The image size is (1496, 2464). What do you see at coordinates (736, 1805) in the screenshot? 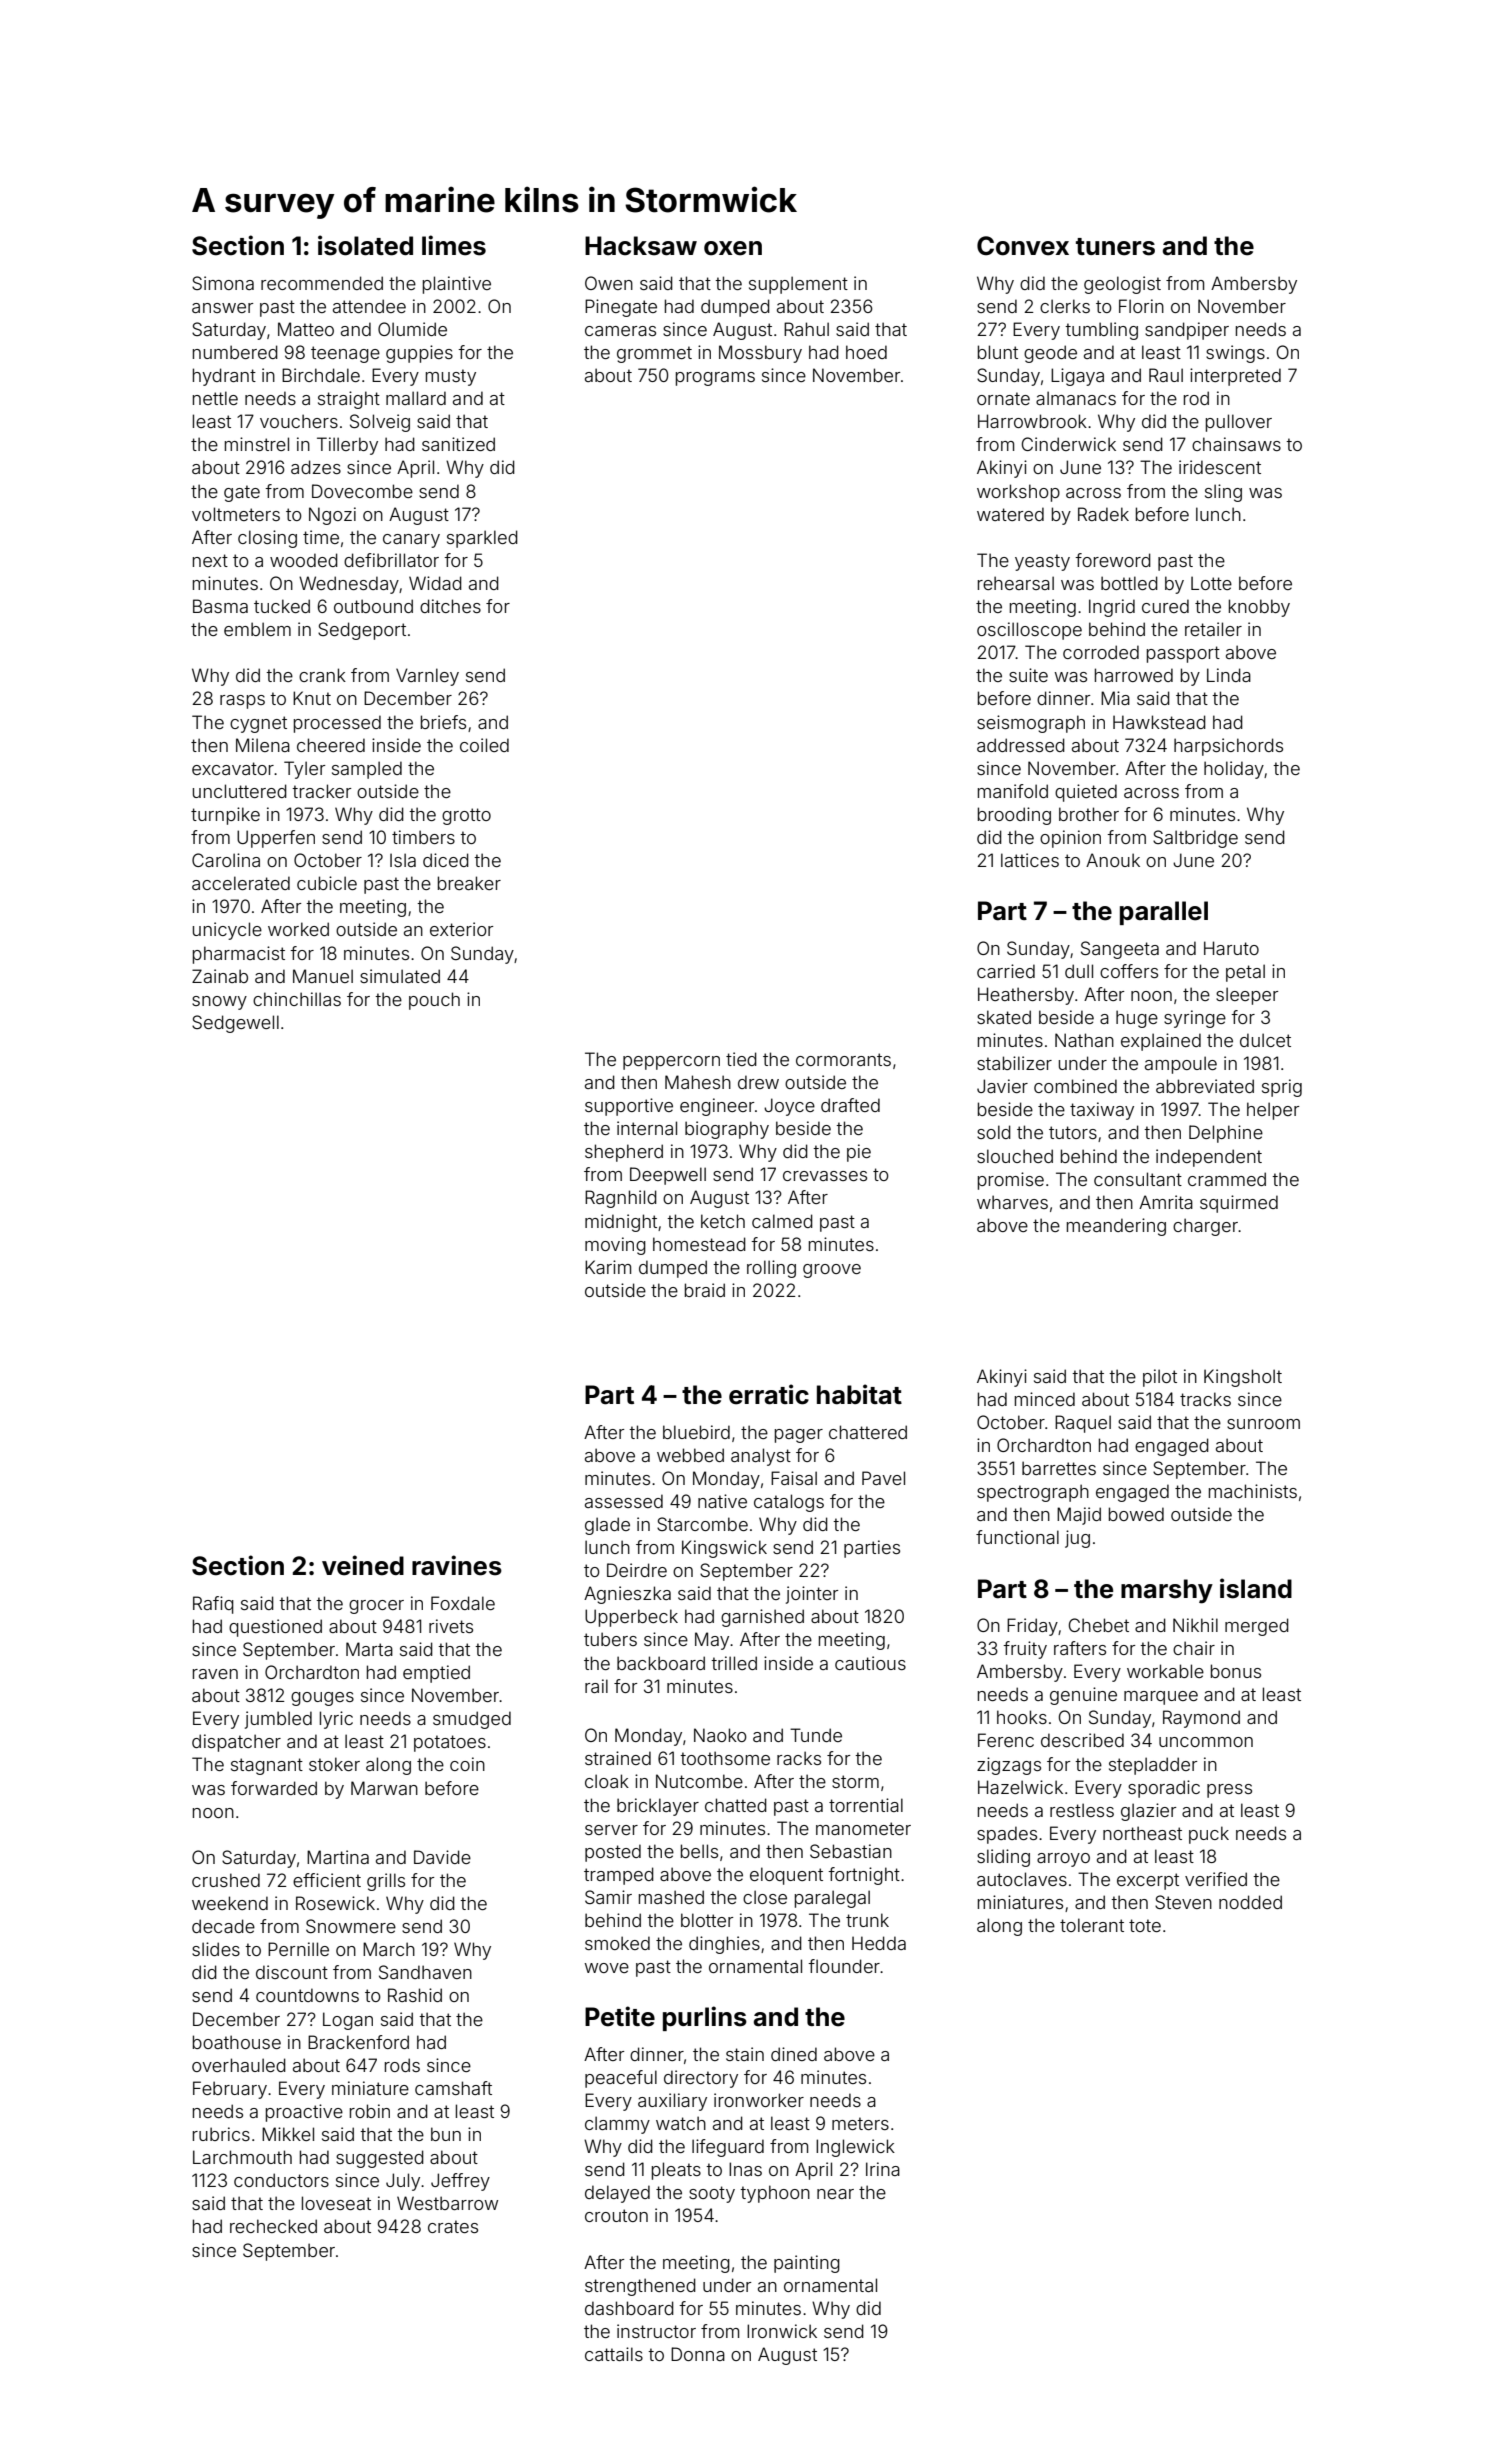
I see `chatted` at bounding box center [736, 1805].
